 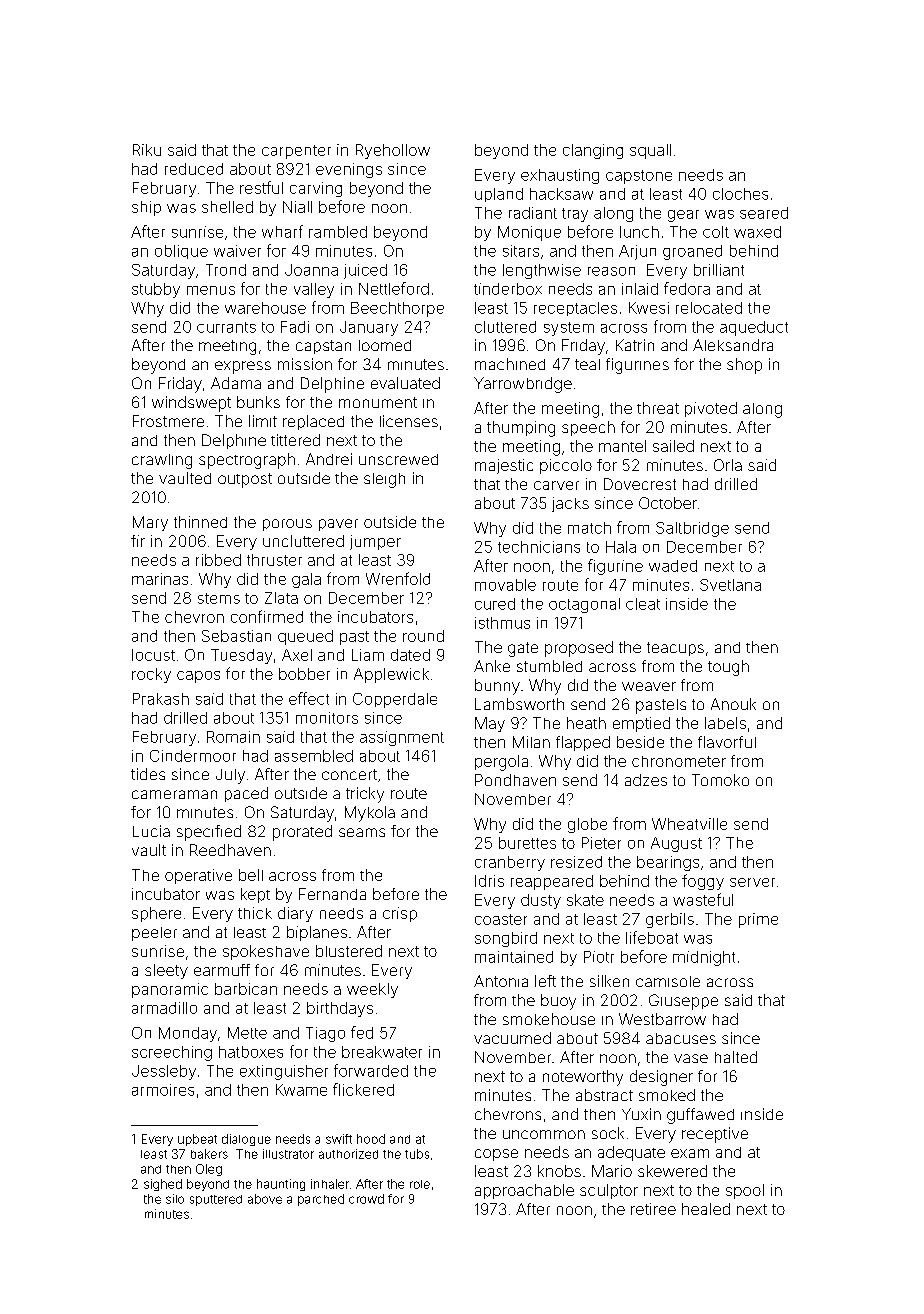 What do you see at coordinates (150, 523) in the image?
I see `Mary` at bounding box center [150, 523].
